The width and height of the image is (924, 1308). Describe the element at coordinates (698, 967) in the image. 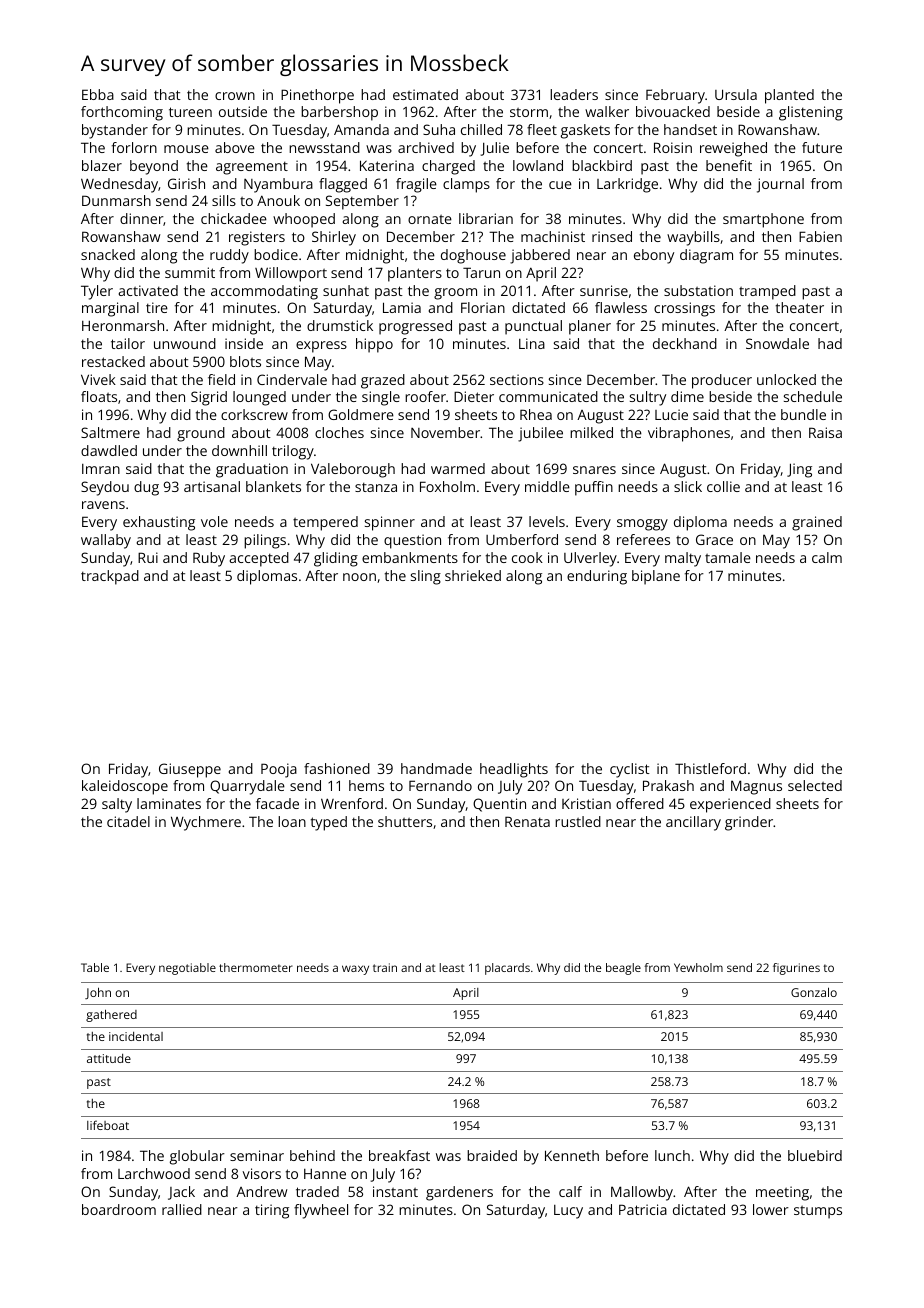

I see `Yewholm` at that location.
